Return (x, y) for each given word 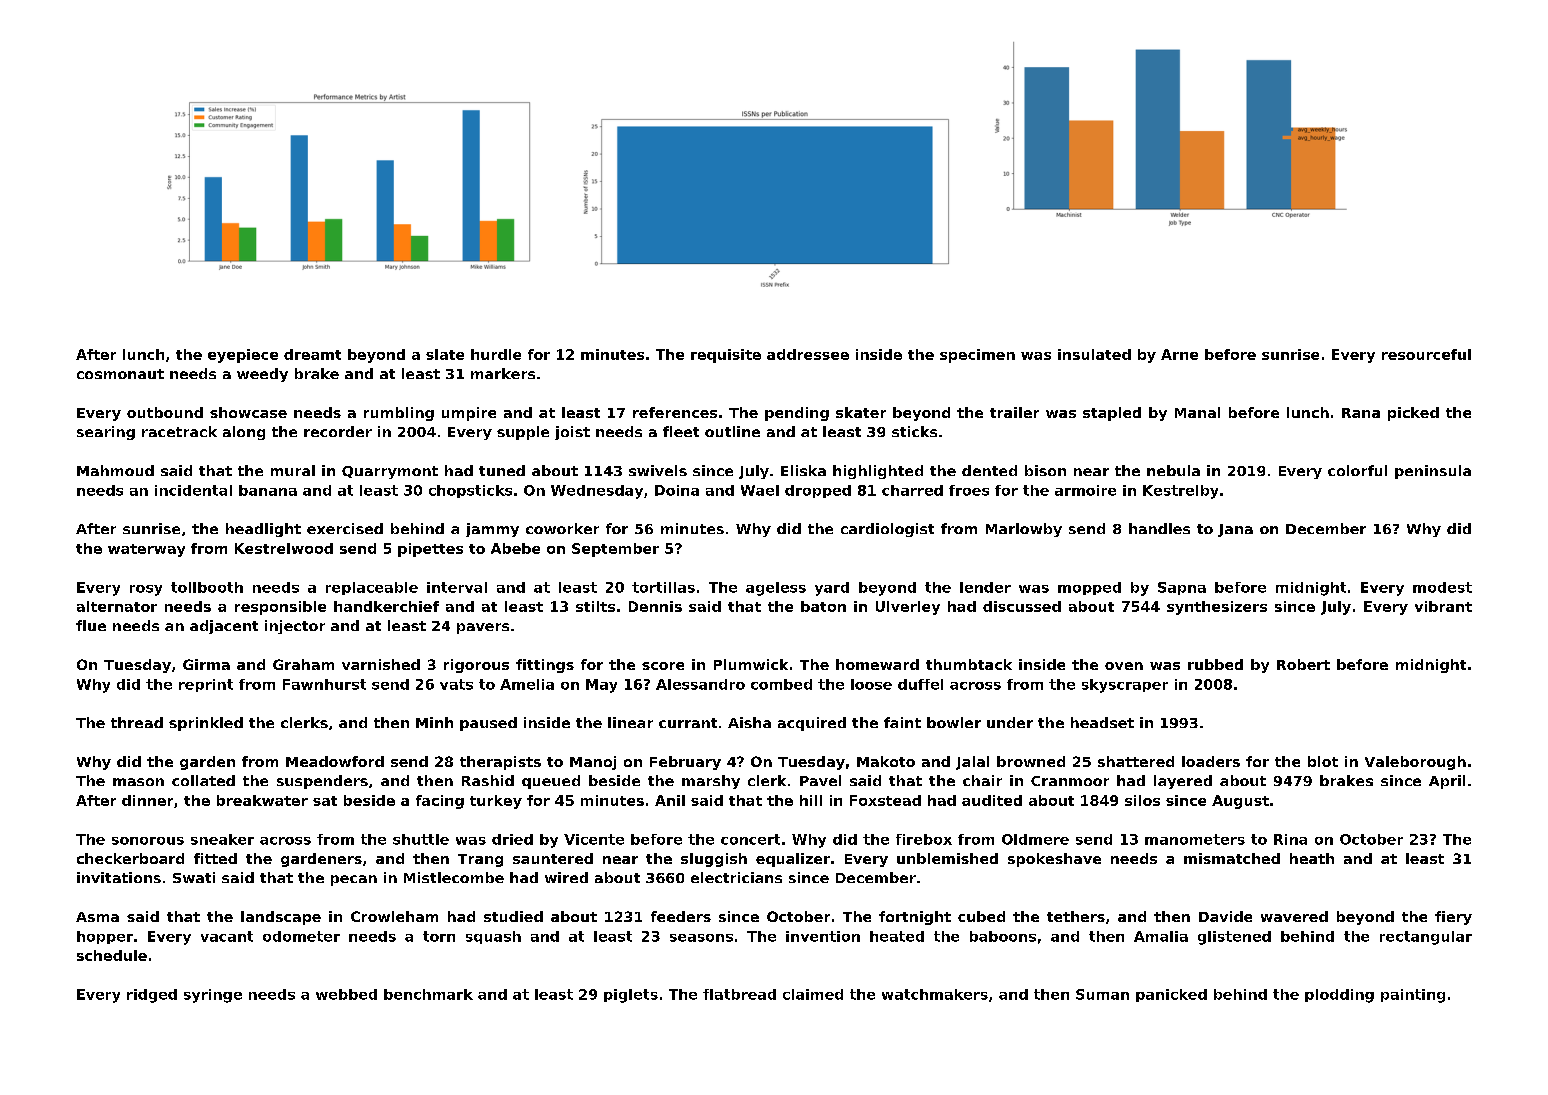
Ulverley (908, 608)
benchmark (428, 994)
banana (268, 490)
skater (861, 412)
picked (1413, 414)
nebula (1173, 470)
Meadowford (335, 761)
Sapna (1182, 588)
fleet (681, 431)
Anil (670, 800)
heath (1312, 858)
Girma (206, 664)
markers (503, 373)
